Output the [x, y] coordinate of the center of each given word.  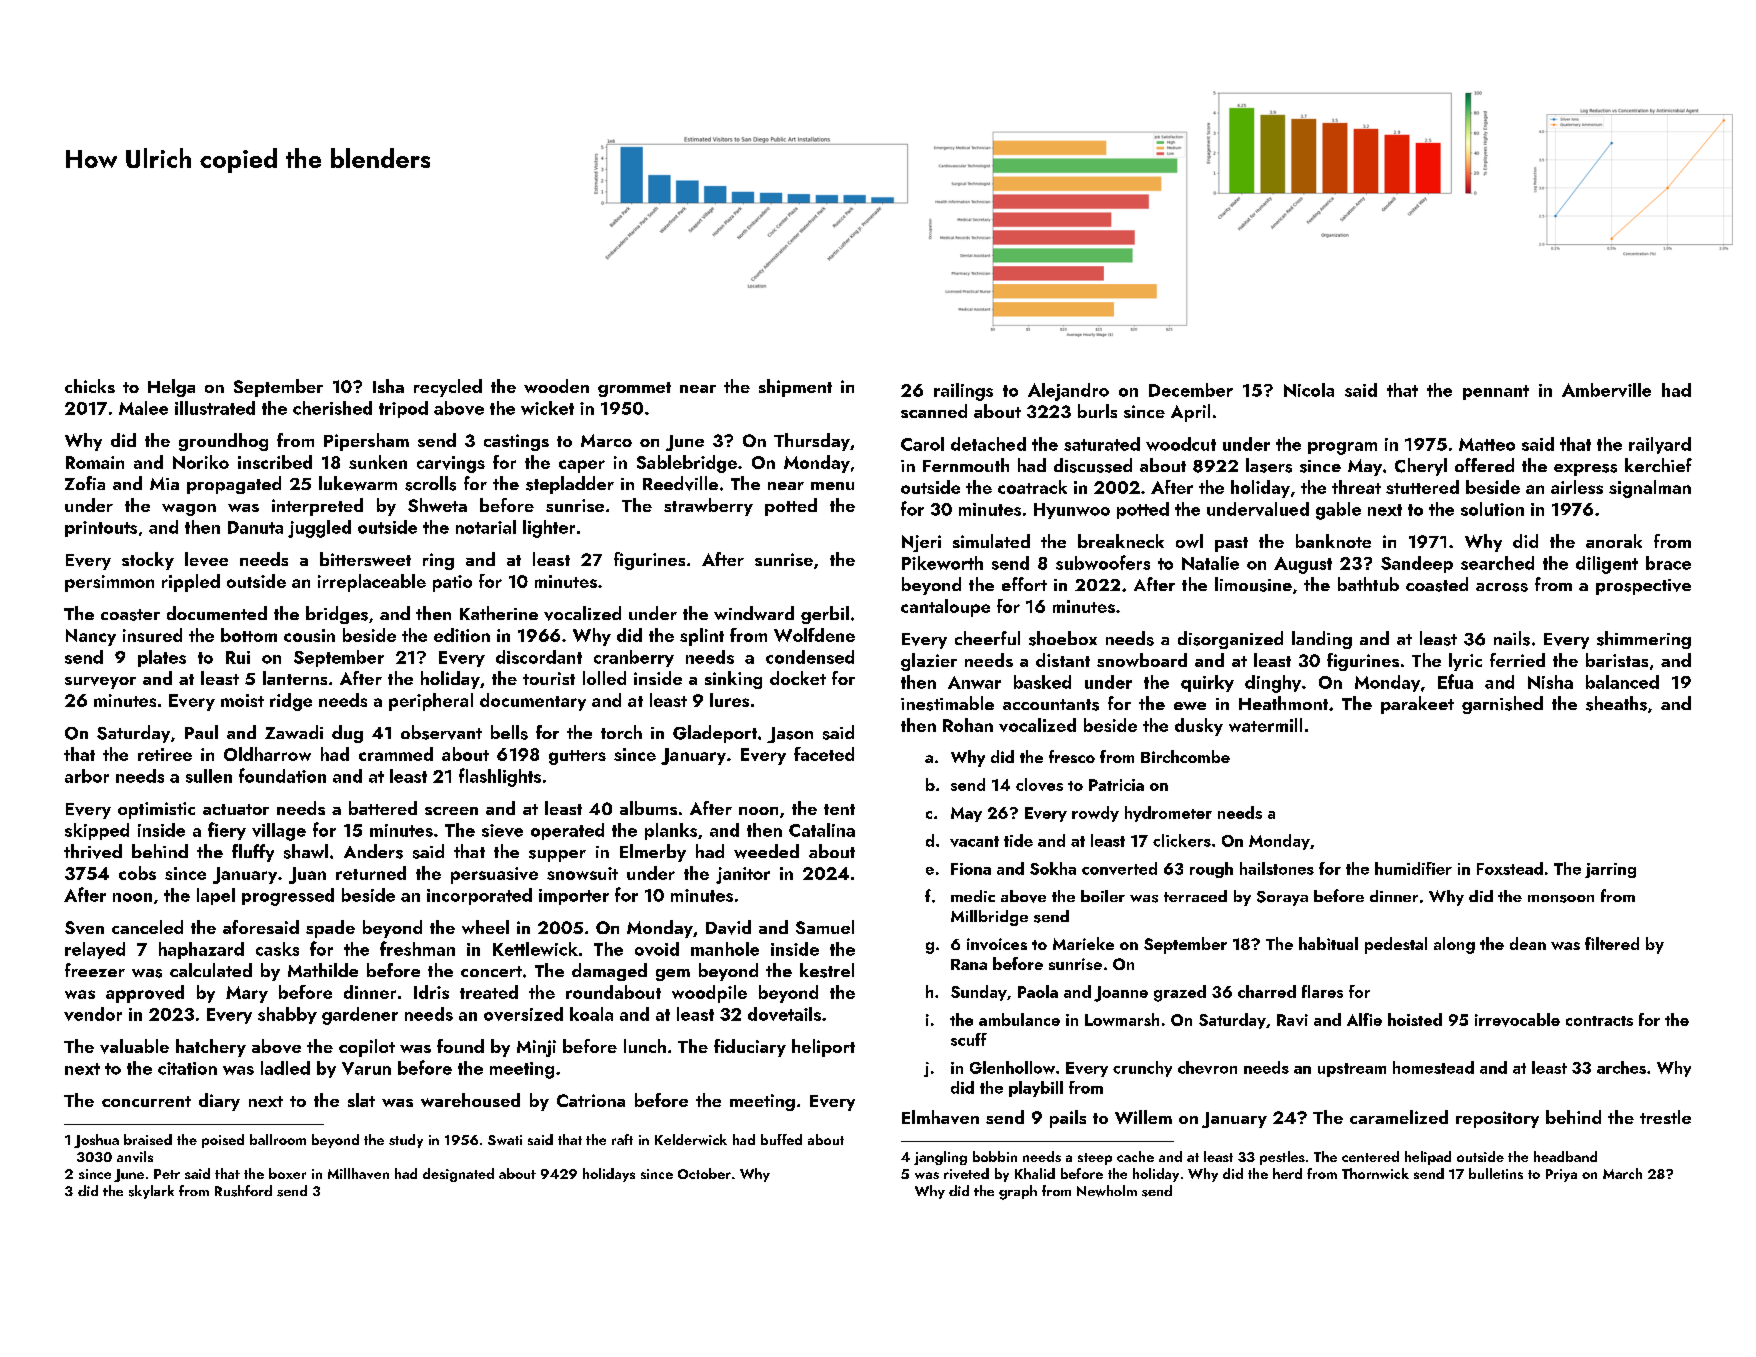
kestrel [827, 970]
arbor [87, 776]
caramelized [1399, 1117]
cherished [332, 408]
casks [277, 949]
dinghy [1273, 684]
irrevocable [1517, 1020]
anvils [135, 1156]
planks [671, 831]
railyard [1660, 445]
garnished [1502, 705]
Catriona [591, 1100]
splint [702, 637]
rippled [191, 583]
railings [963, 392]
